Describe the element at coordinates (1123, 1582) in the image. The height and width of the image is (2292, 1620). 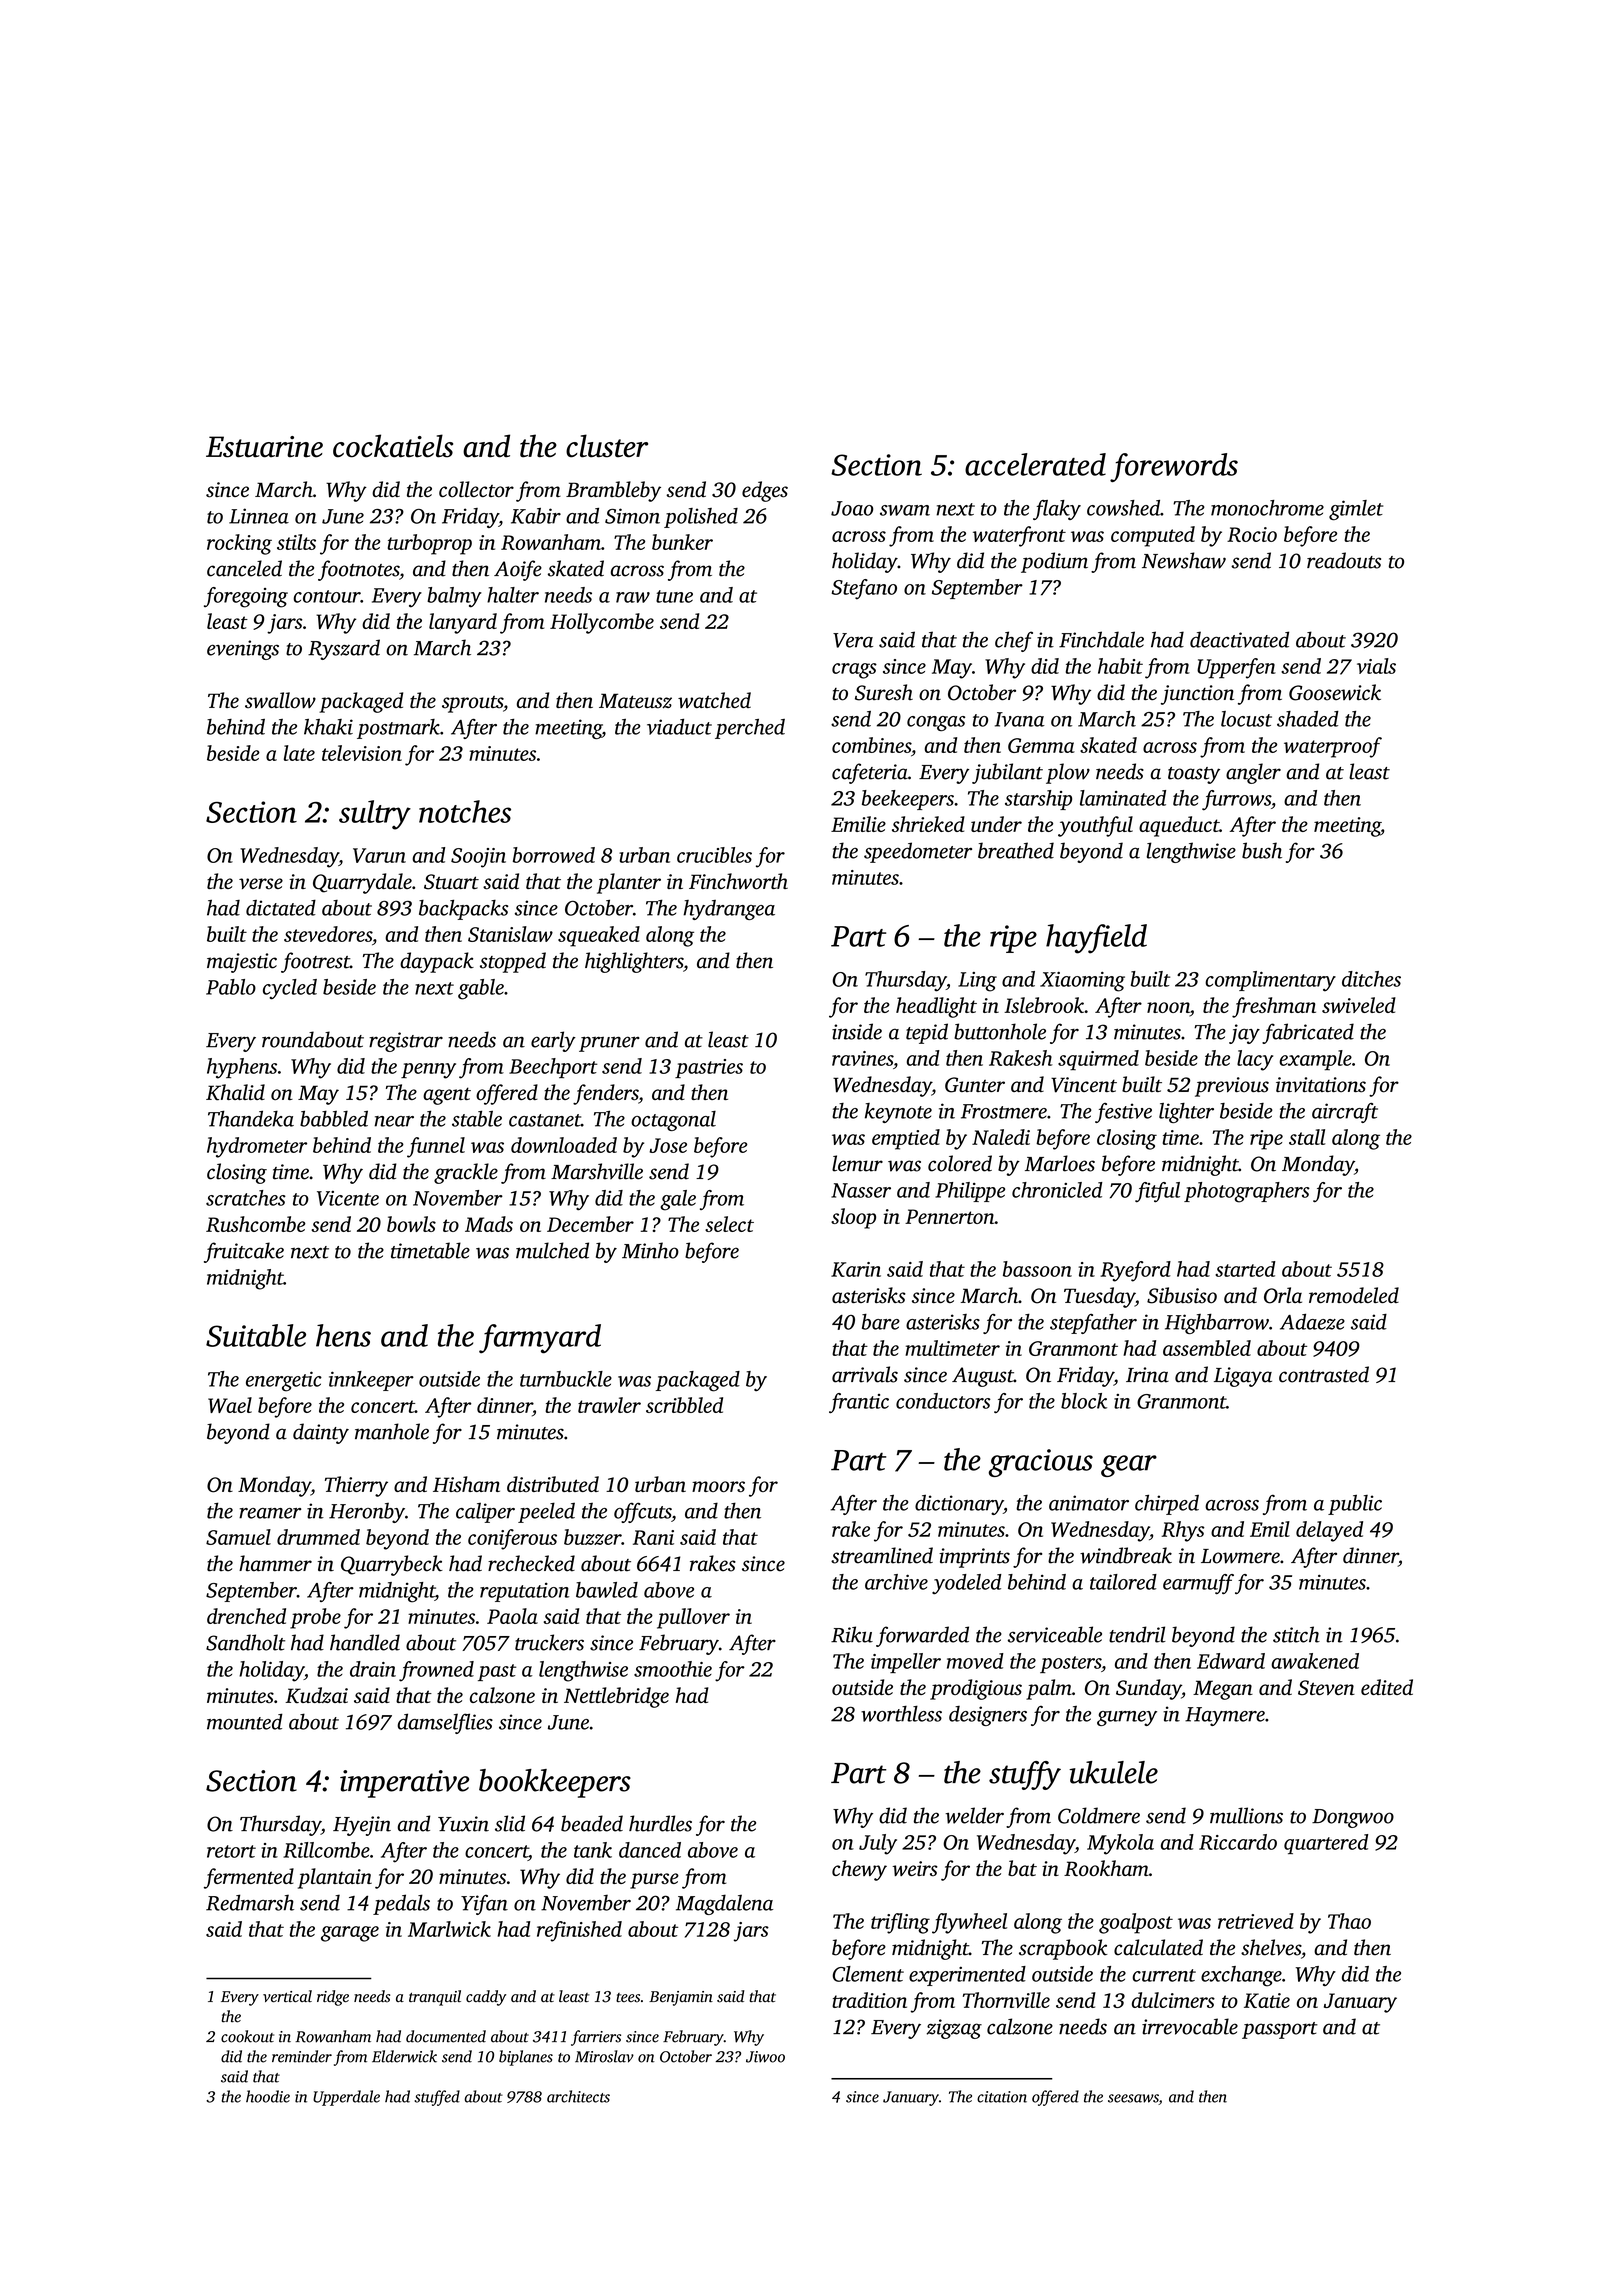
I see `tailored` at that location.
